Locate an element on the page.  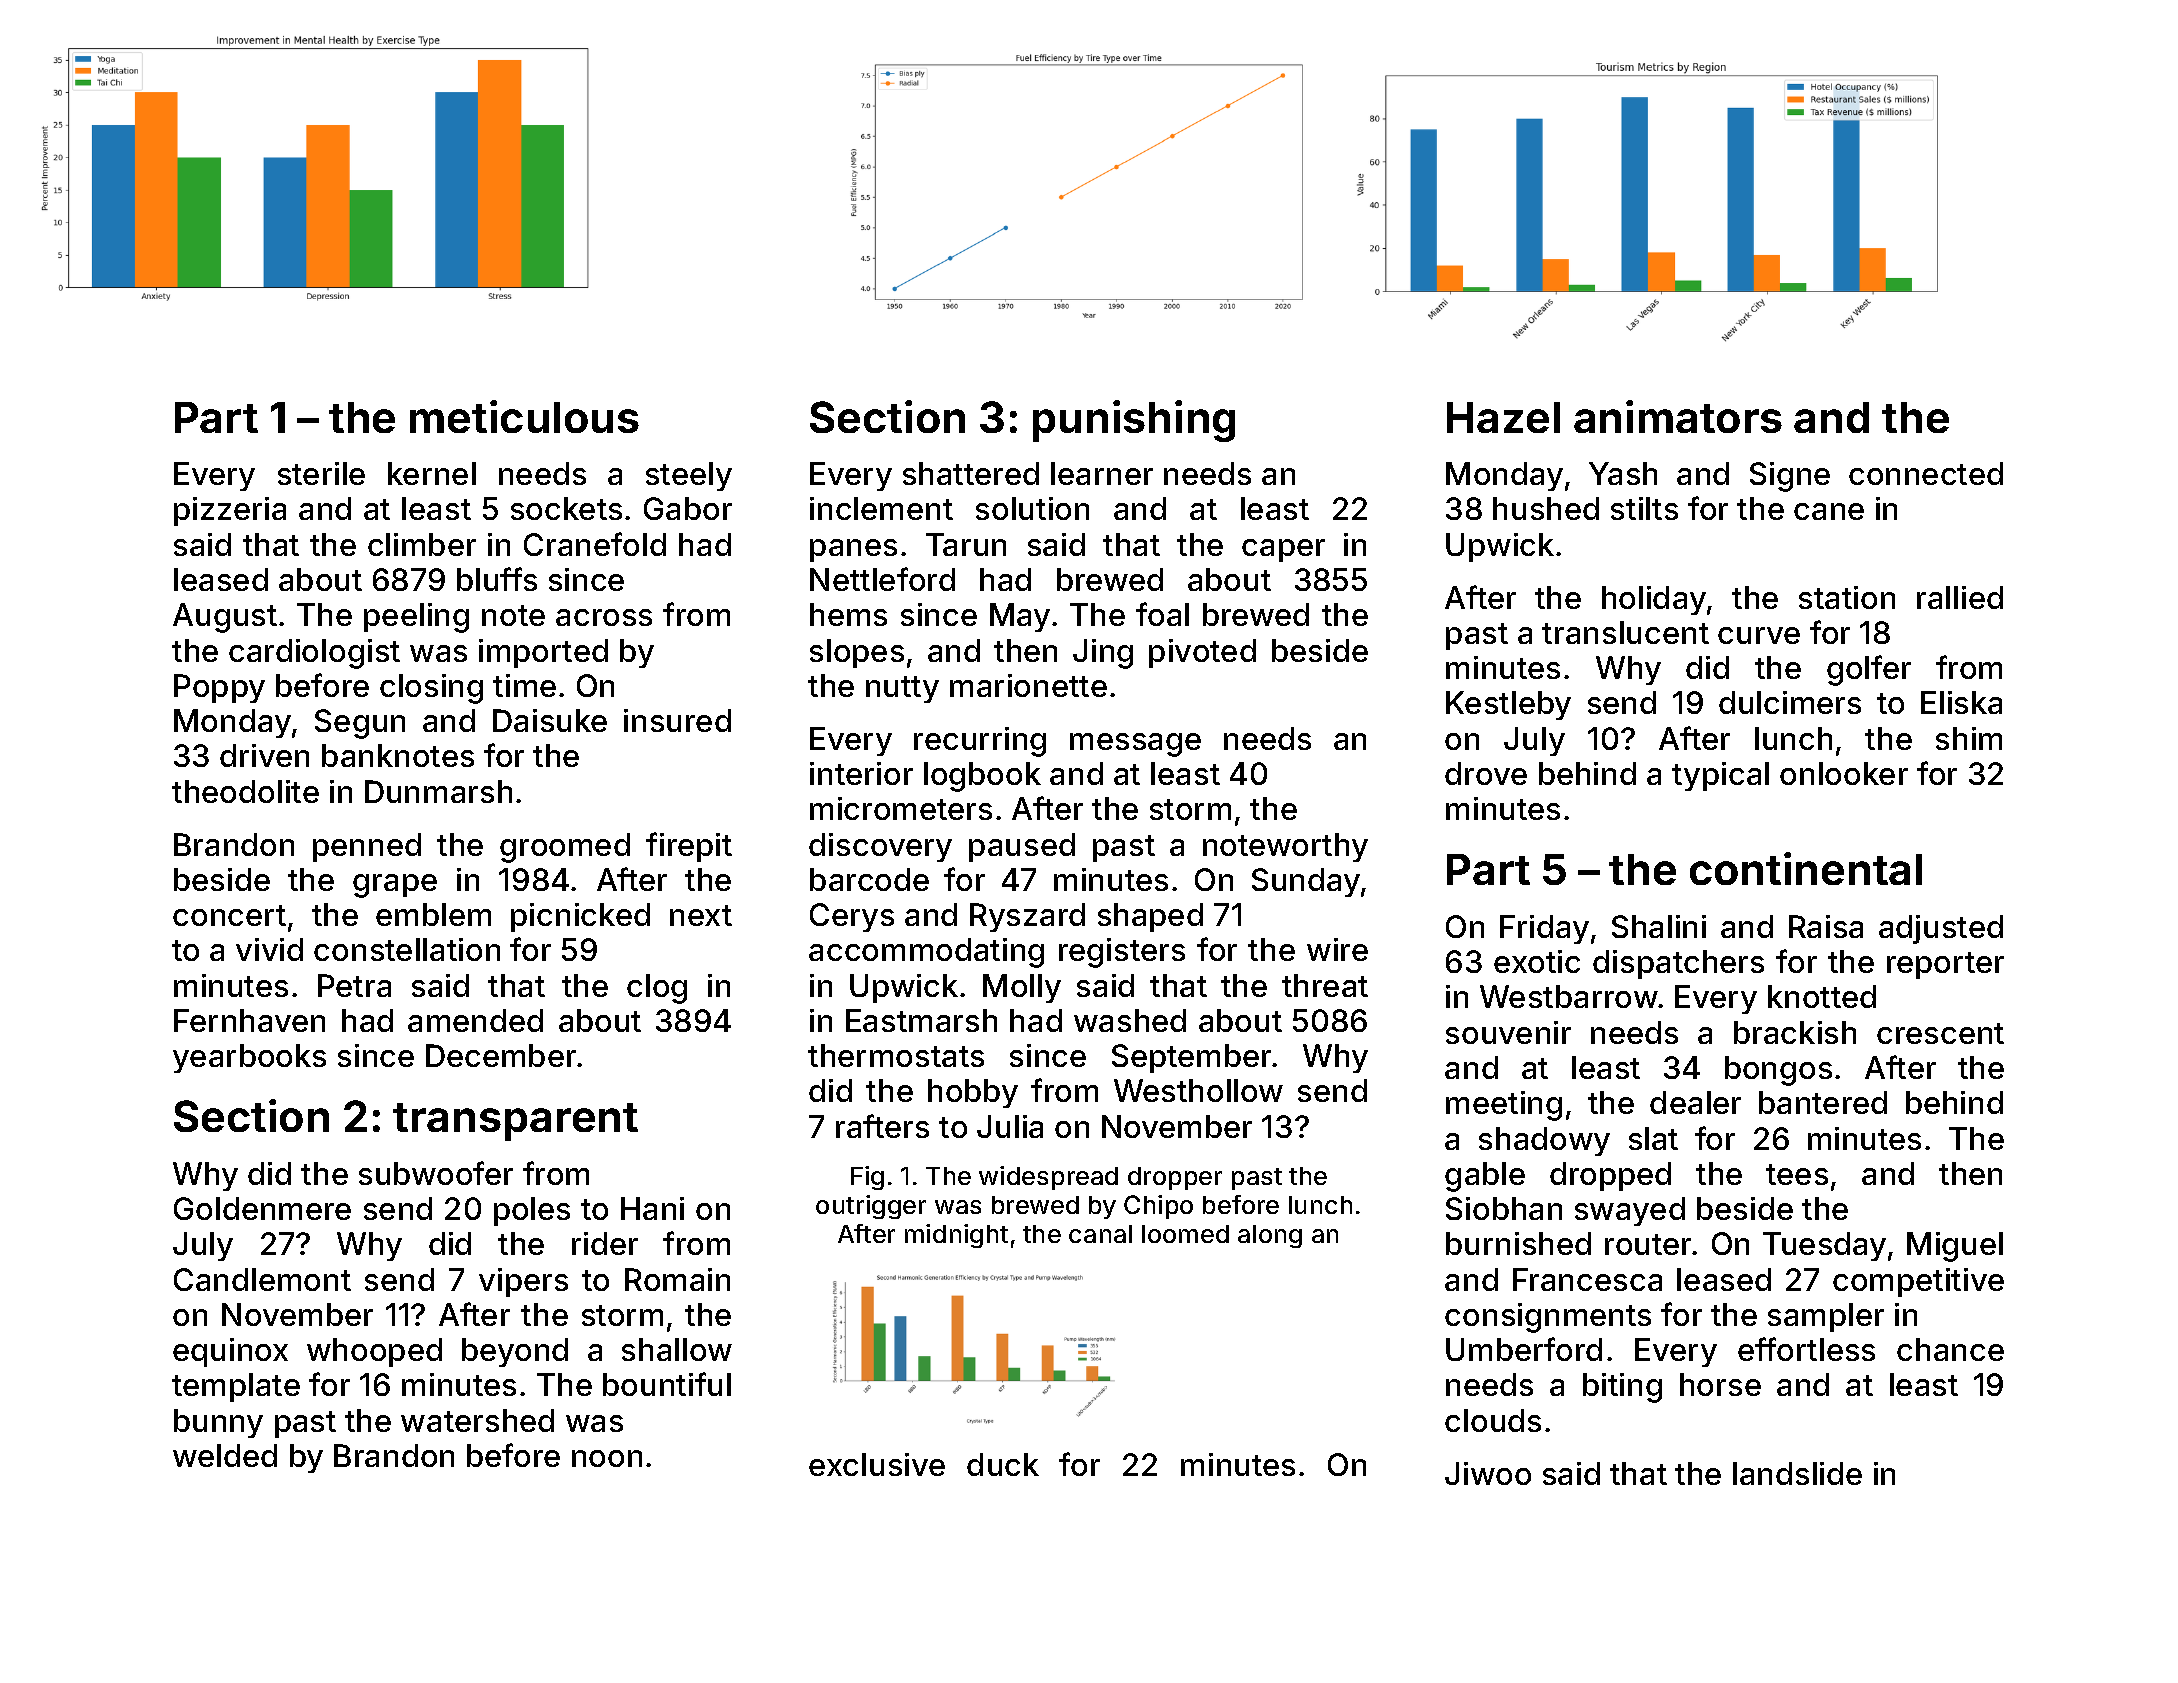
punishing is located at coordinates (1134, 421).
